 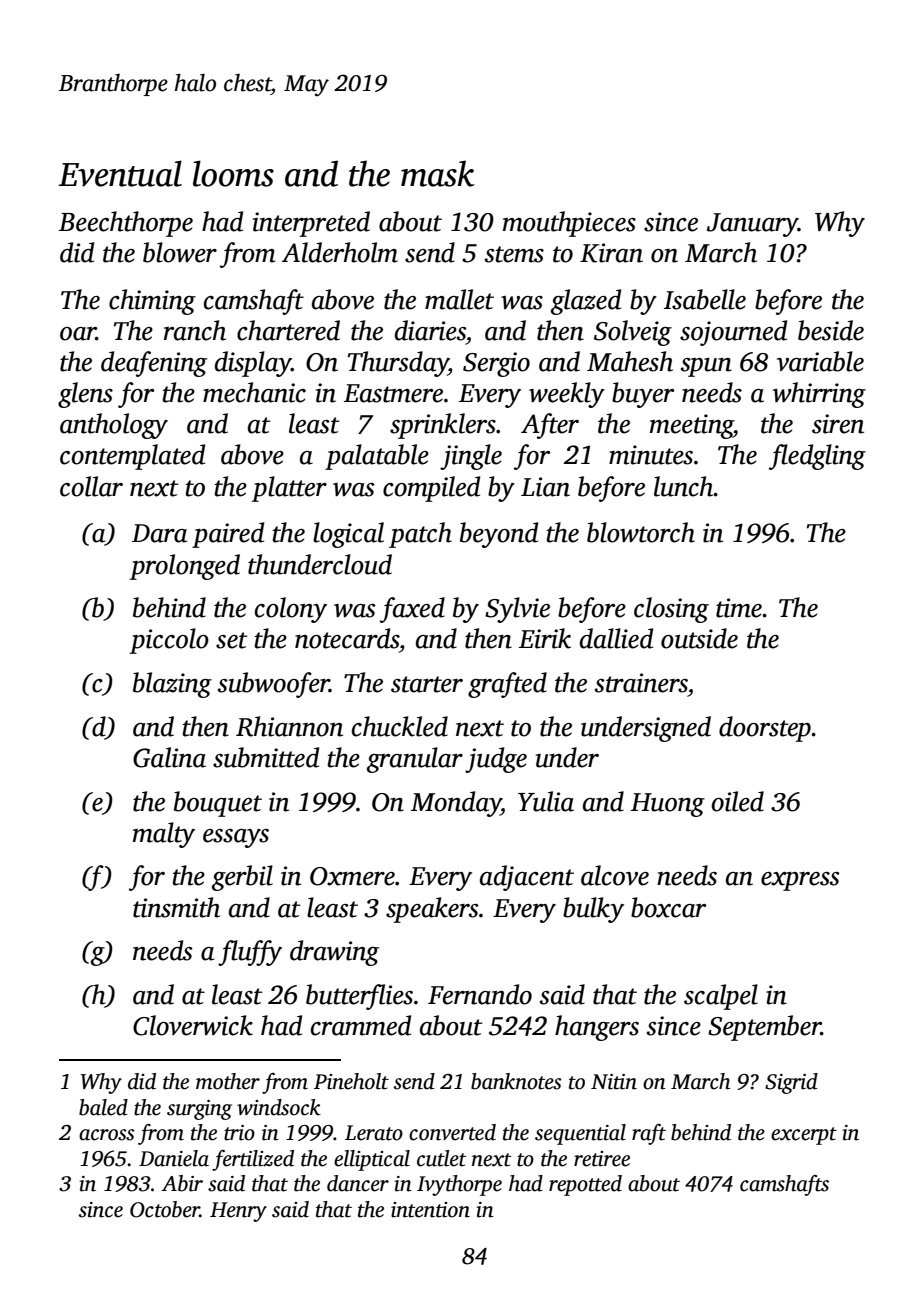 What do you see at coordinates (737, 801) in the screenshot?
I see `oiled` at bounding box center [737, 801].
